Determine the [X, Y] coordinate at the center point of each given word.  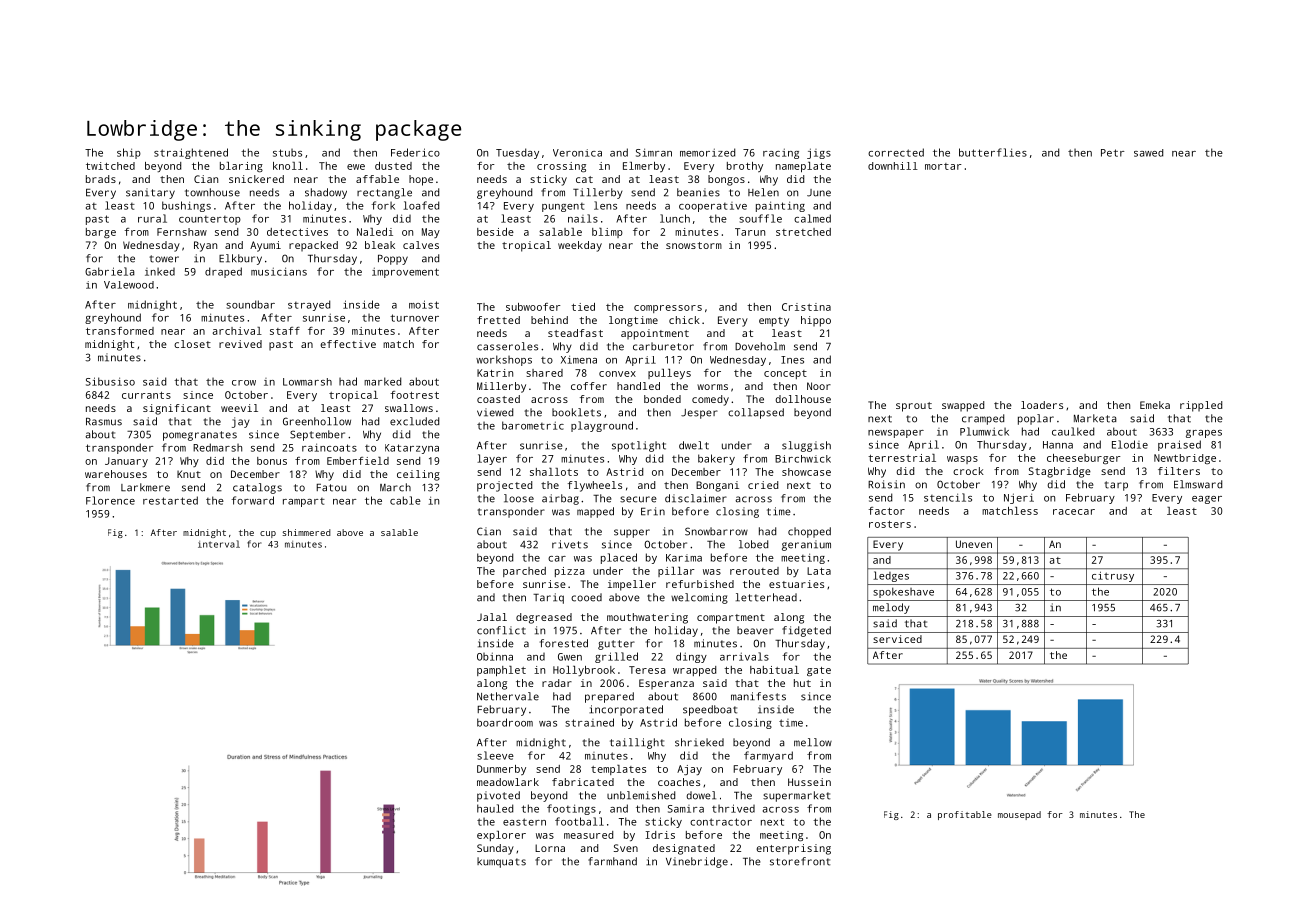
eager [1207, 500]
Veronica [577, 153]
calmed [812, 218]
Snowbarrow [716, 531]
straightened [191, 153]
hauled [495, 808]
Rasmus [104, 422]
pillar [676, 572]
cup [268, 534]
